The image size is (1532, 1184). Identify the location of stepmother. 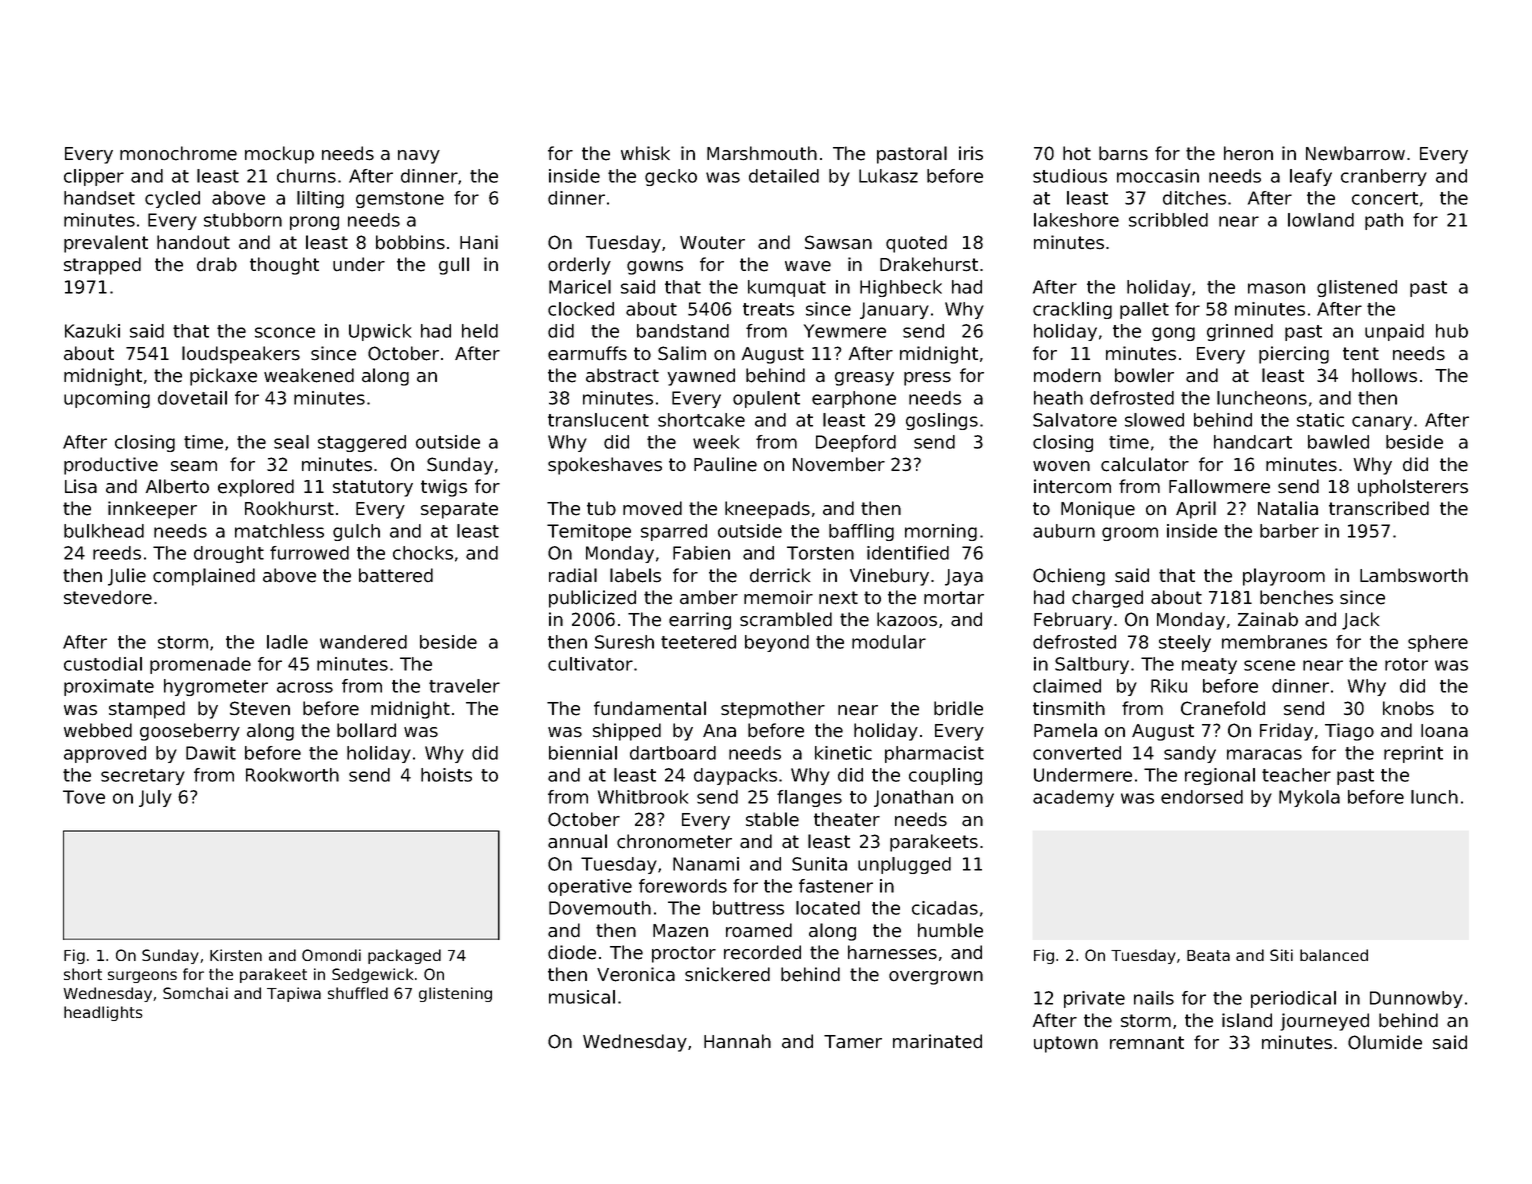
(773, 710).
